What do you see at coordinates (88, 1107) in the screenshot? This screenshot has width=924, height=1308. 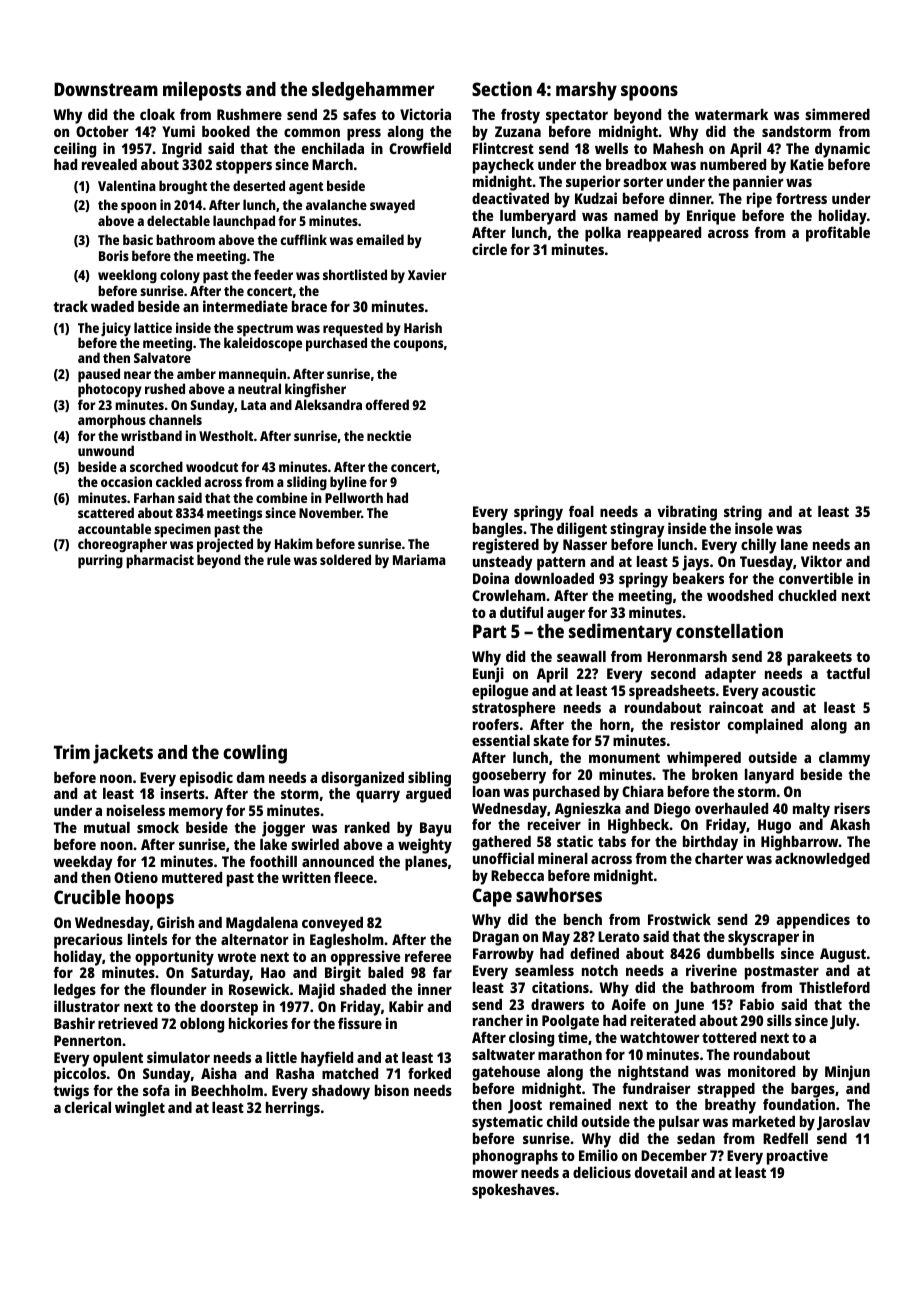 I see `clerical` at bounding box center [88, 1107].
